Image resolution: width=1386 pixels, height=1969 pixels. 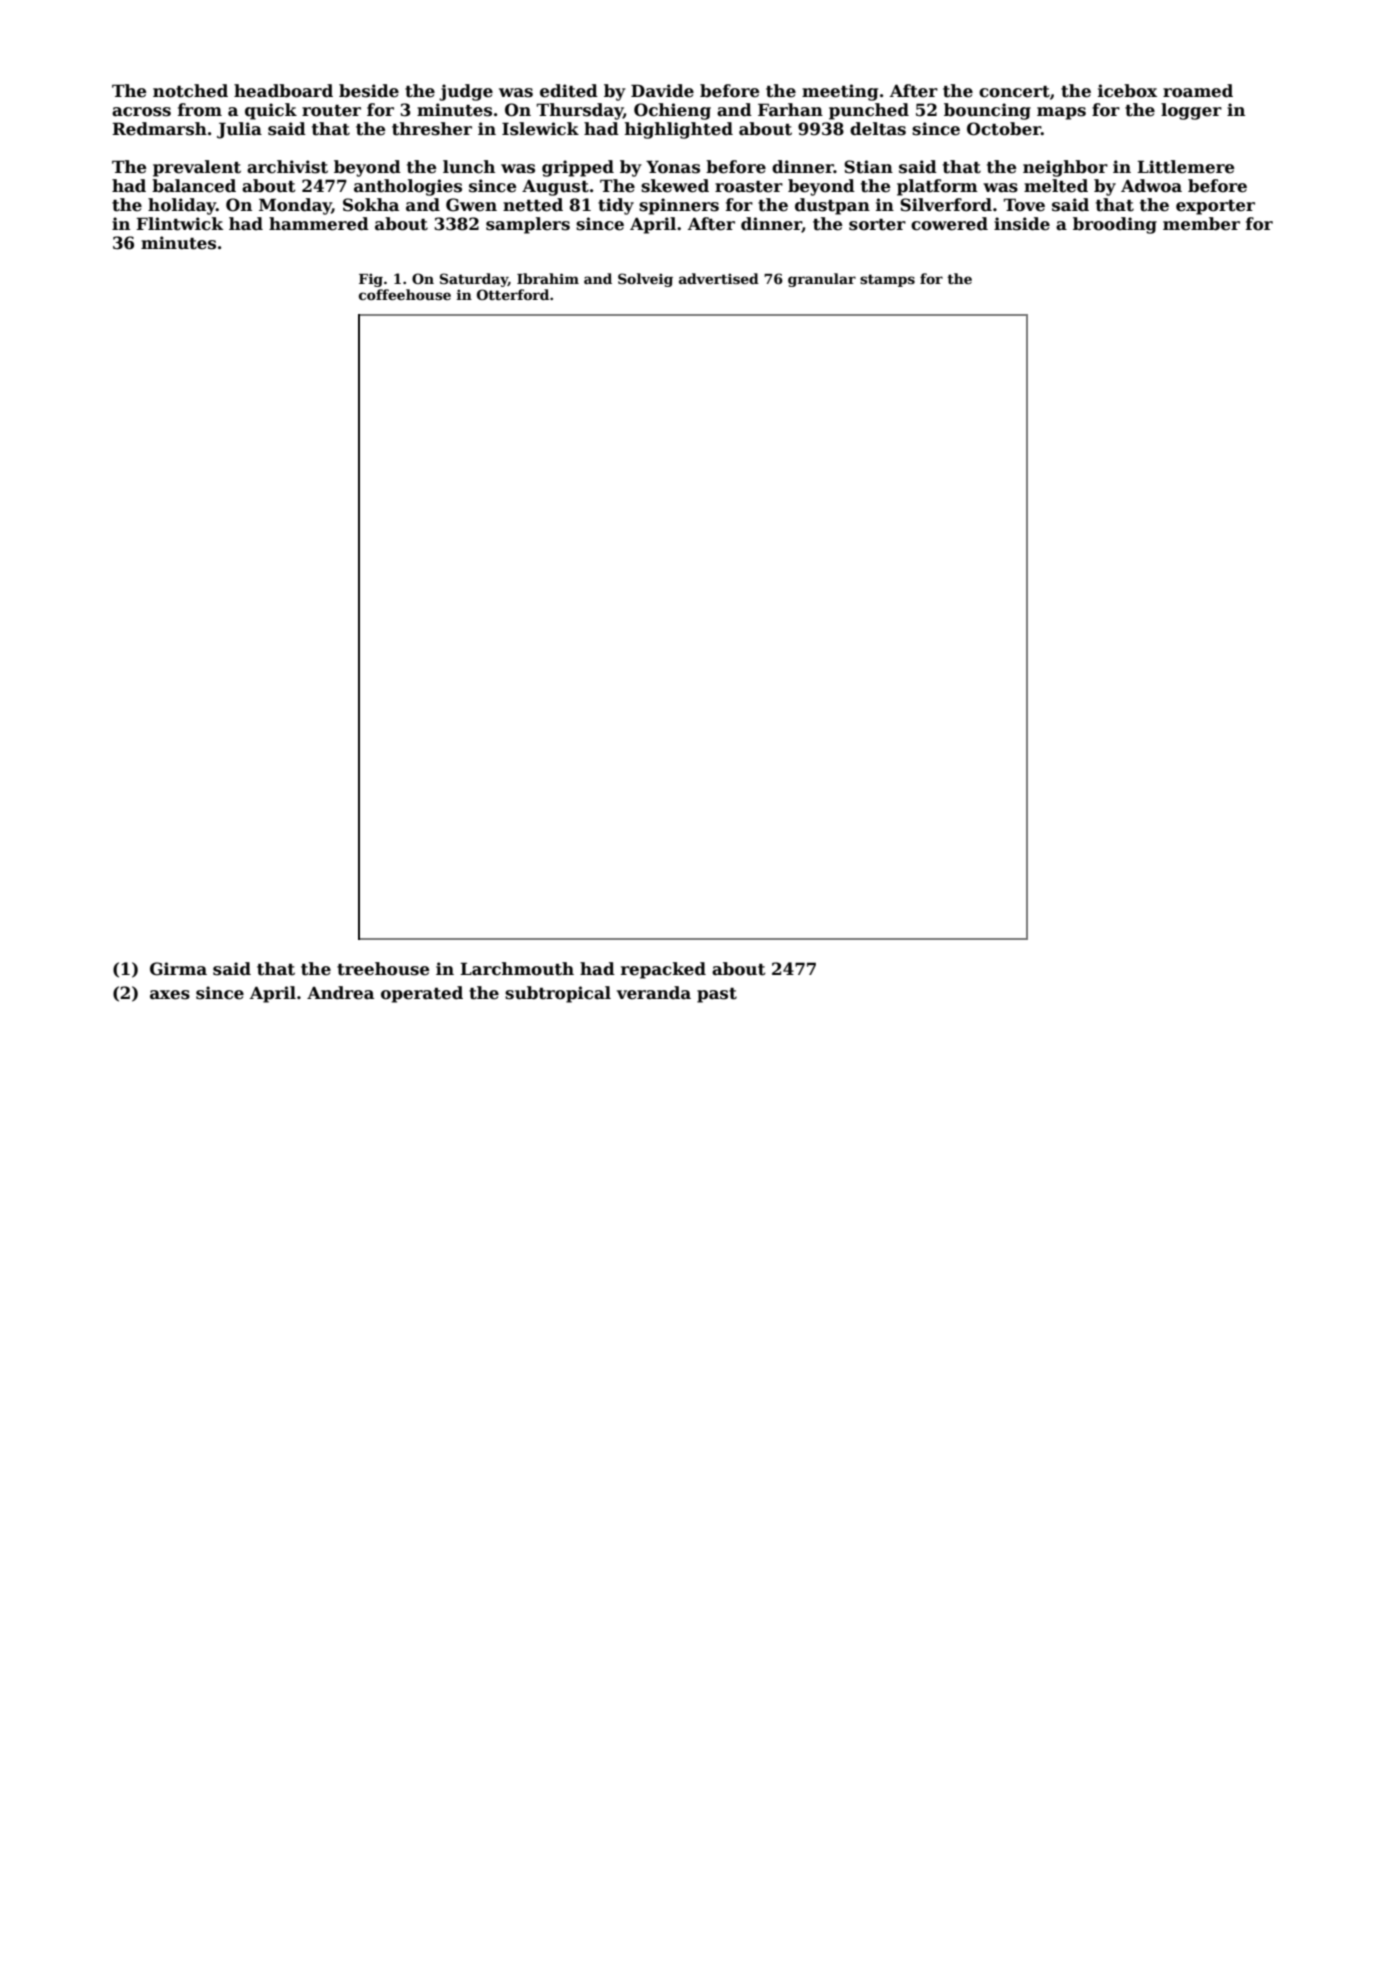 What do you see at coordinates (141, 112) in the document?
I see `across` at bounding box center [141, 112].
